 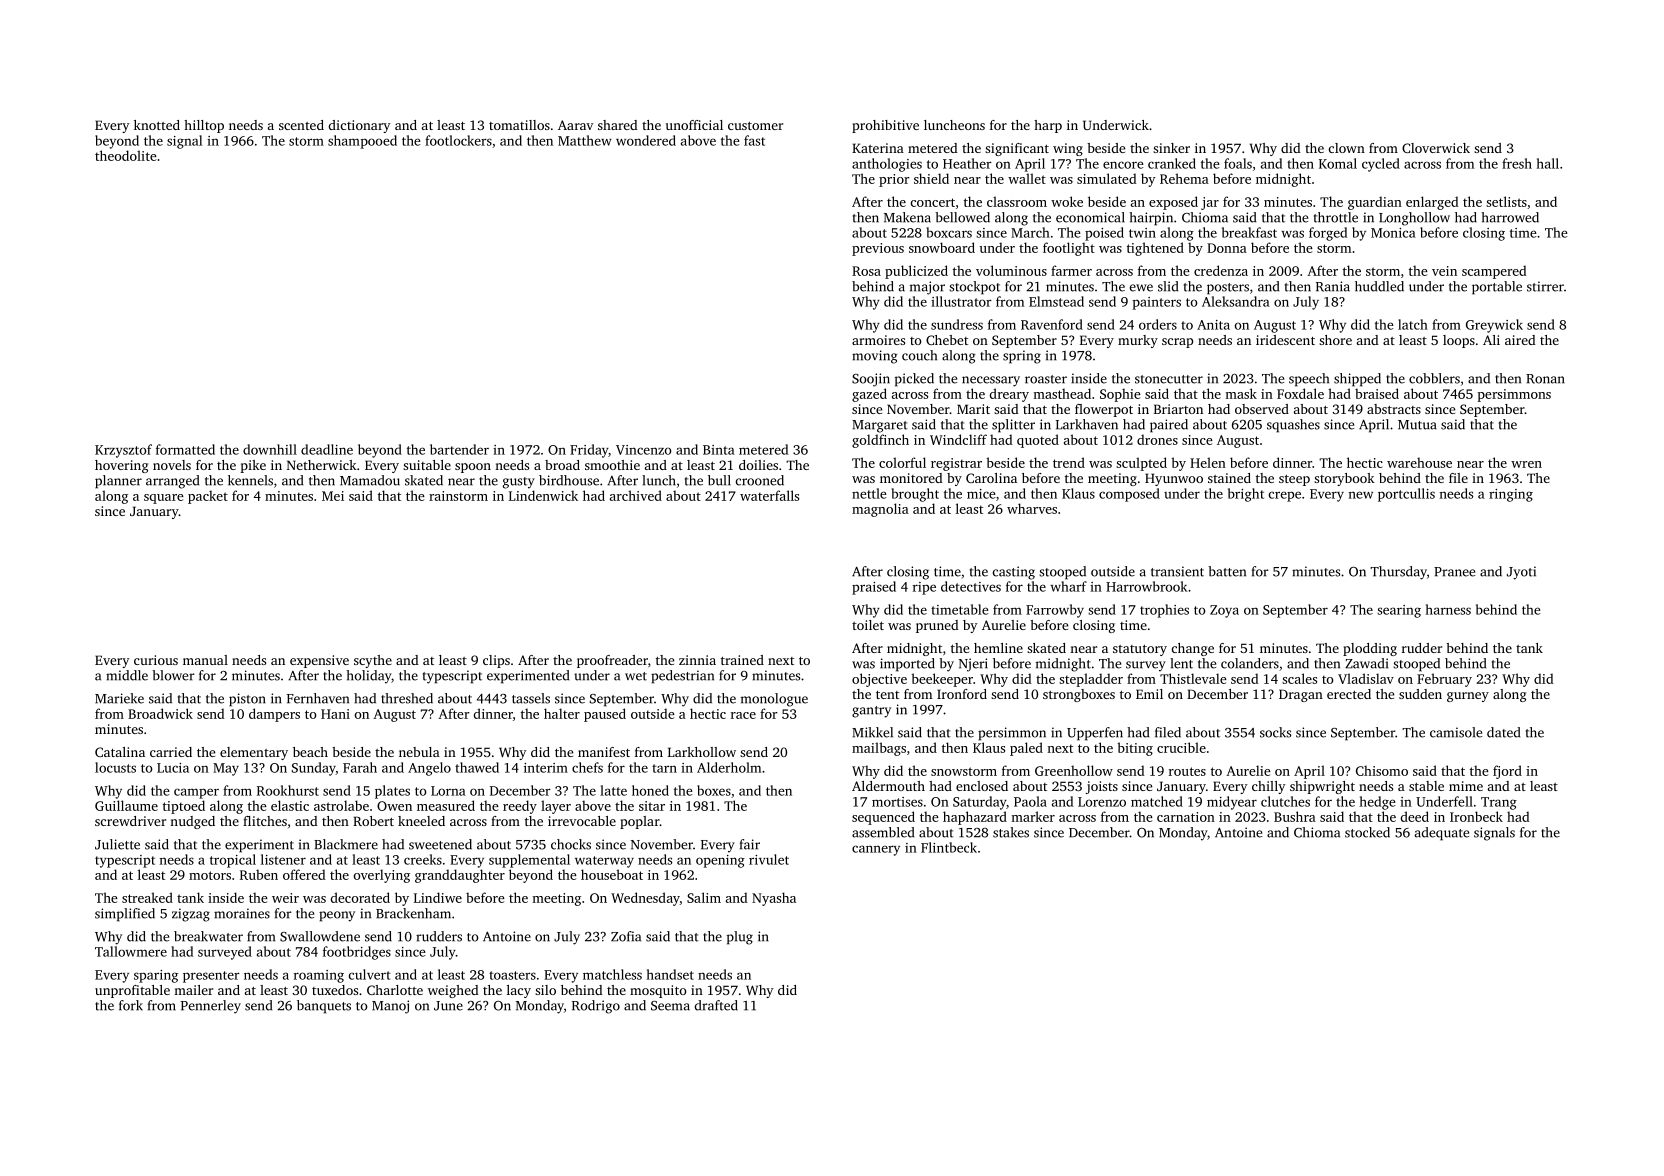 I want to click on Lorenzo, so click(x=1102, y=802).
